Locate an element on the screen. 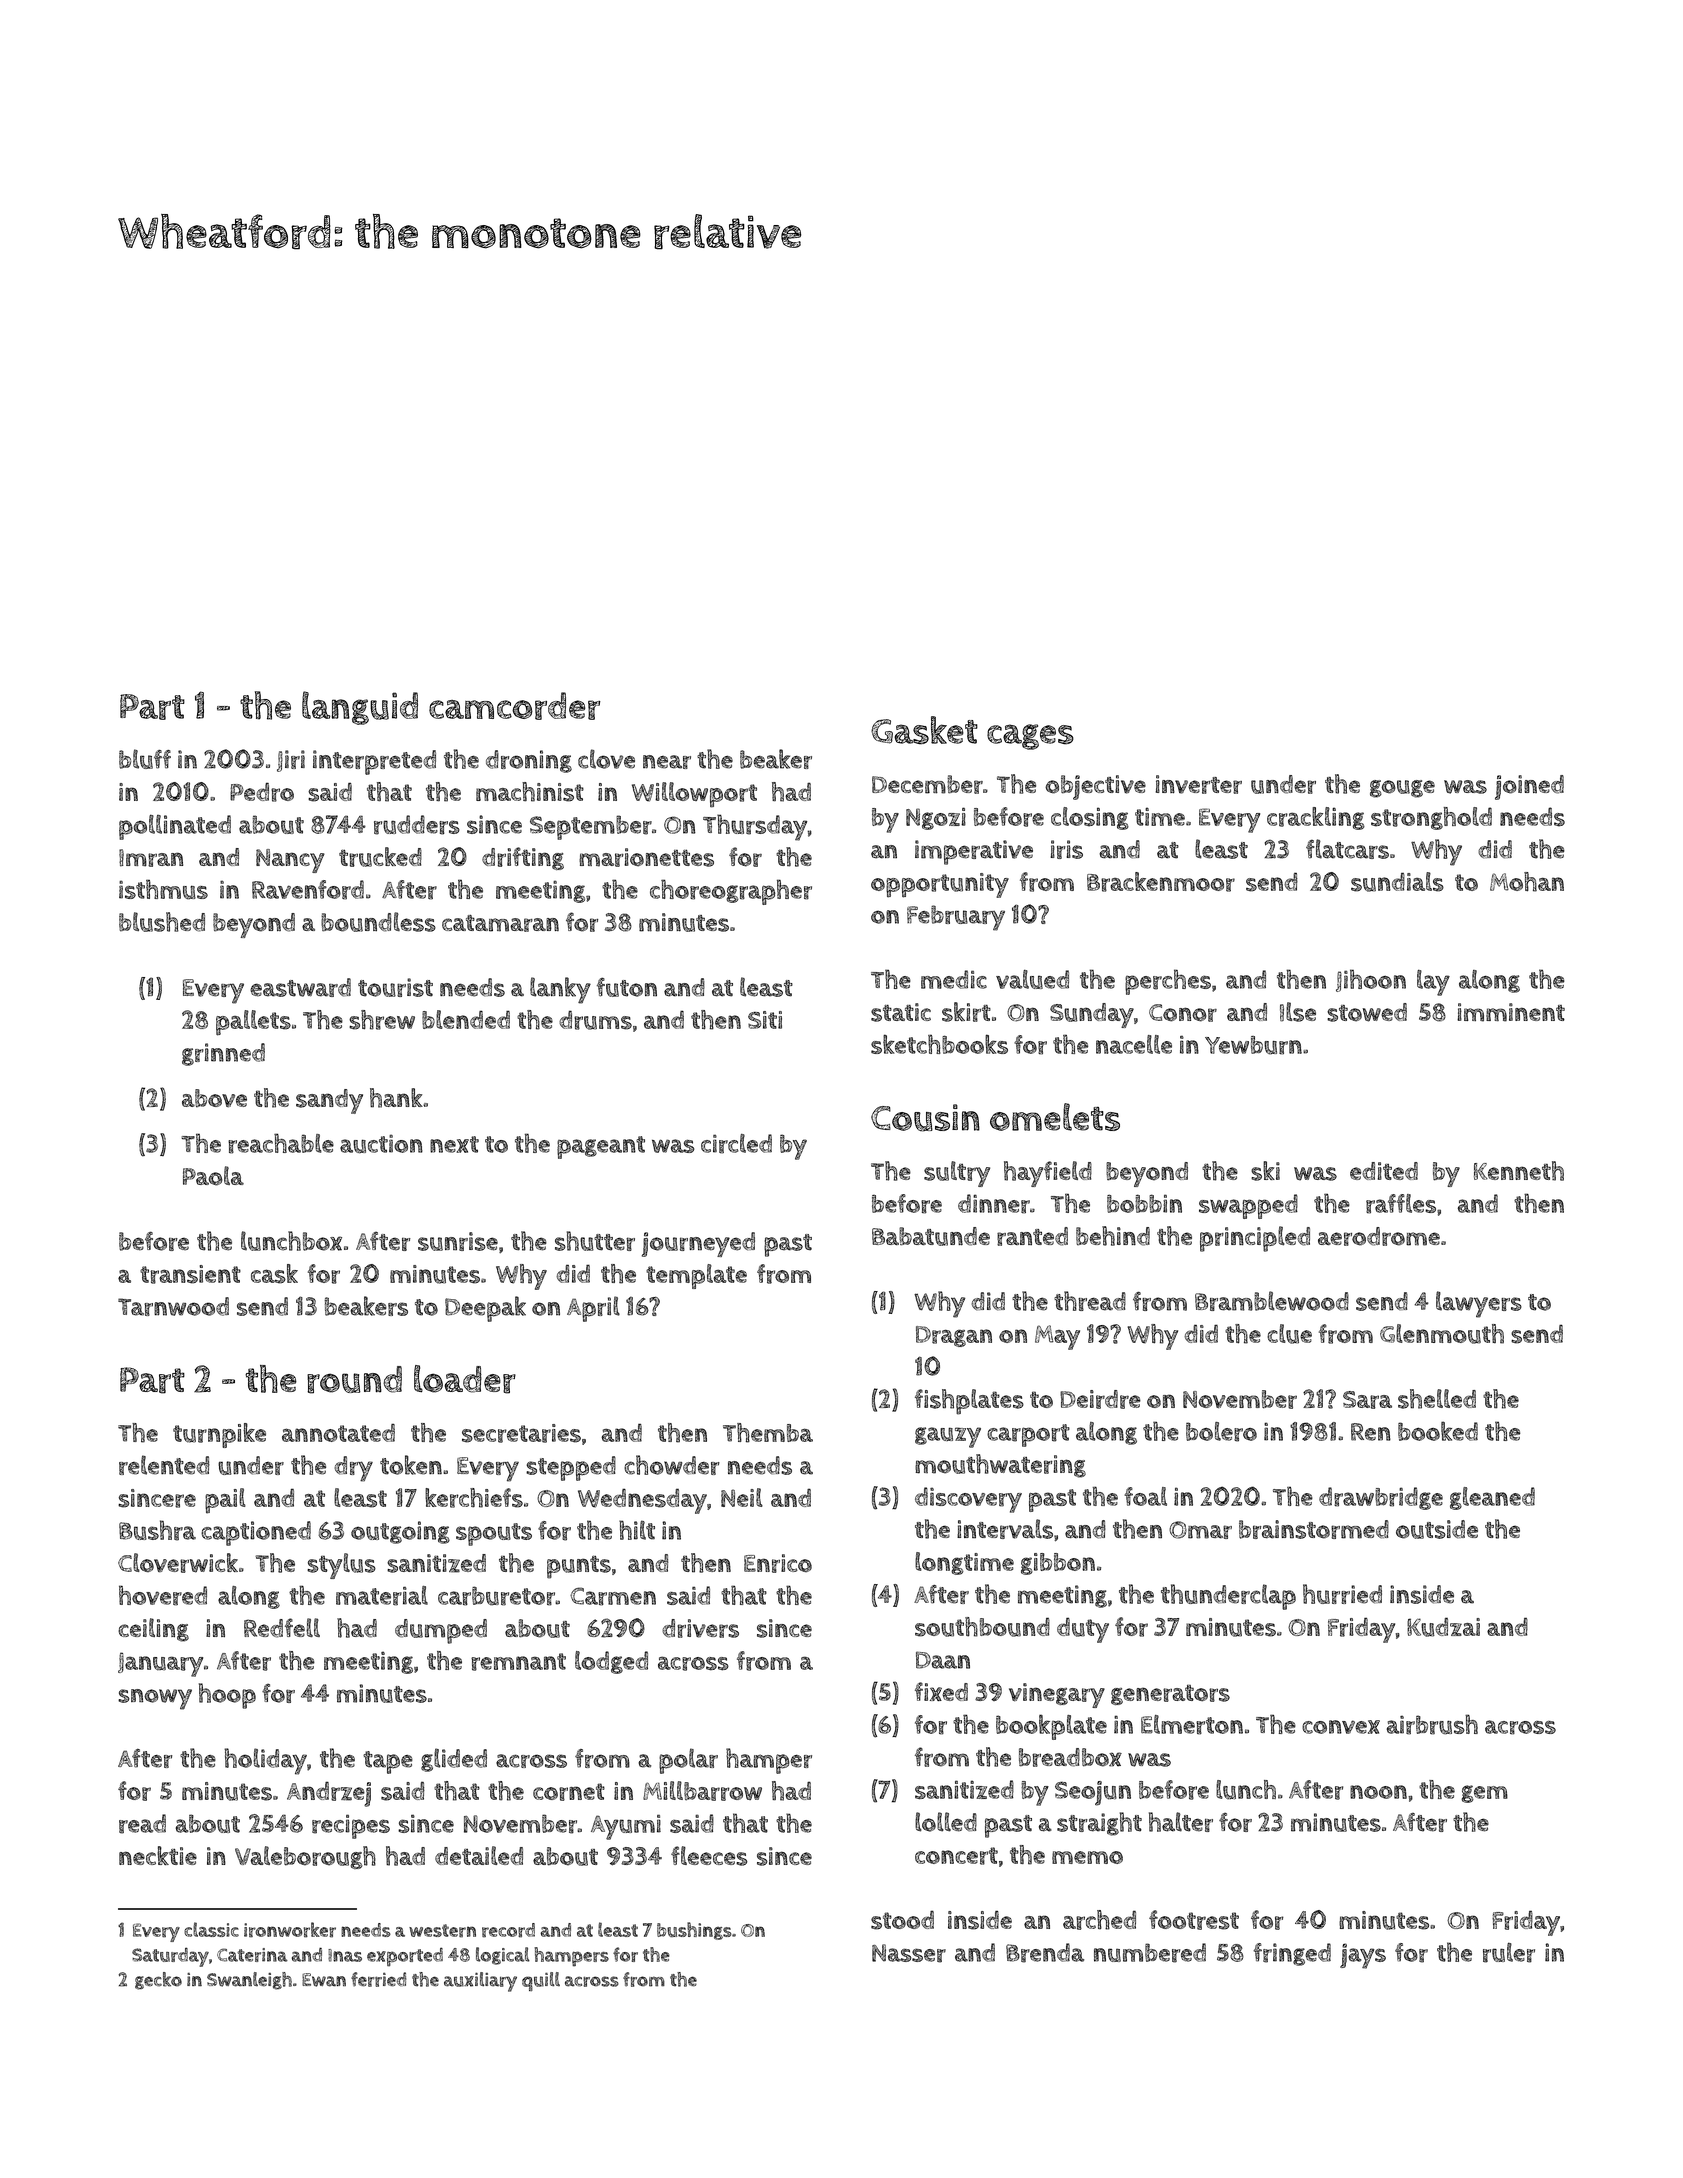  Gasket is located at coordinates (924, 730).
